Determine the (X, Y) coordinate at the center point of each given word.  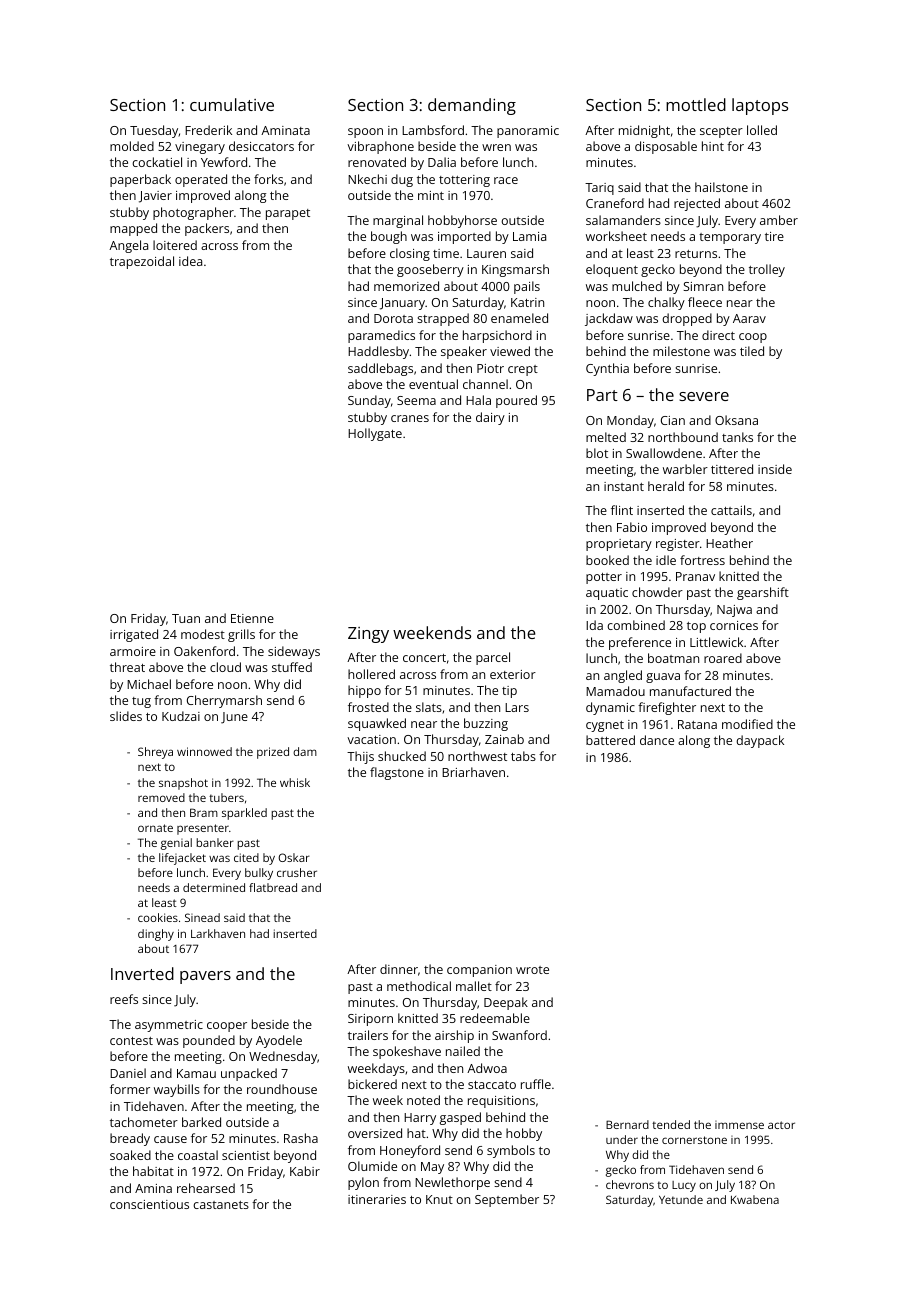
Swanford (519, 1035)
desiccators (261, 146)
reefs (124, 999)
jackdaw (609, 319)
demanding (472, 106)
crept (523, 370)
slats (429, 707)
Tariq (599, 189)
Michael (149, 684)
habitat (153, 1171)
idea (190, 261)
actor (781, 1125)
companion (479, 971)
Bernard (627, 1124)
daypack (760, 741)
